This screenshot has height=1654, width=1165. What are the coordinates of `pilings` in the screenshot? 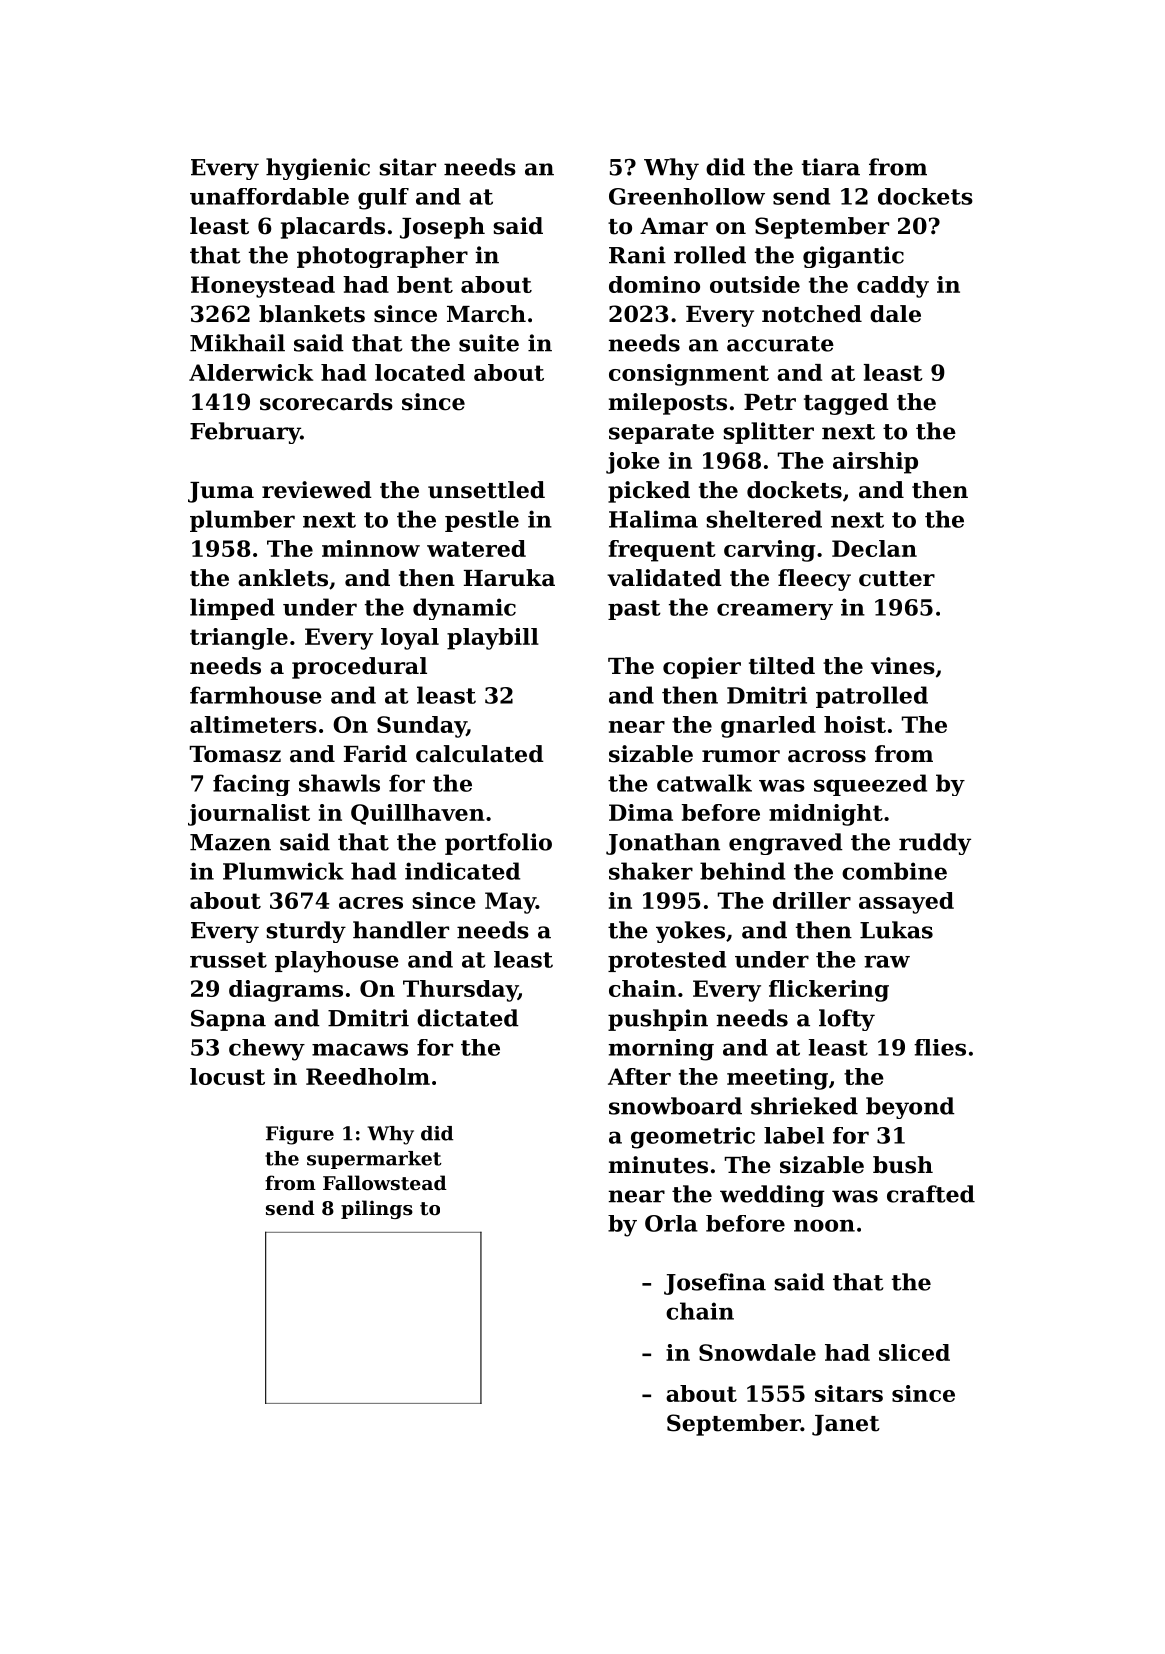 It's located at (377, 1209).
